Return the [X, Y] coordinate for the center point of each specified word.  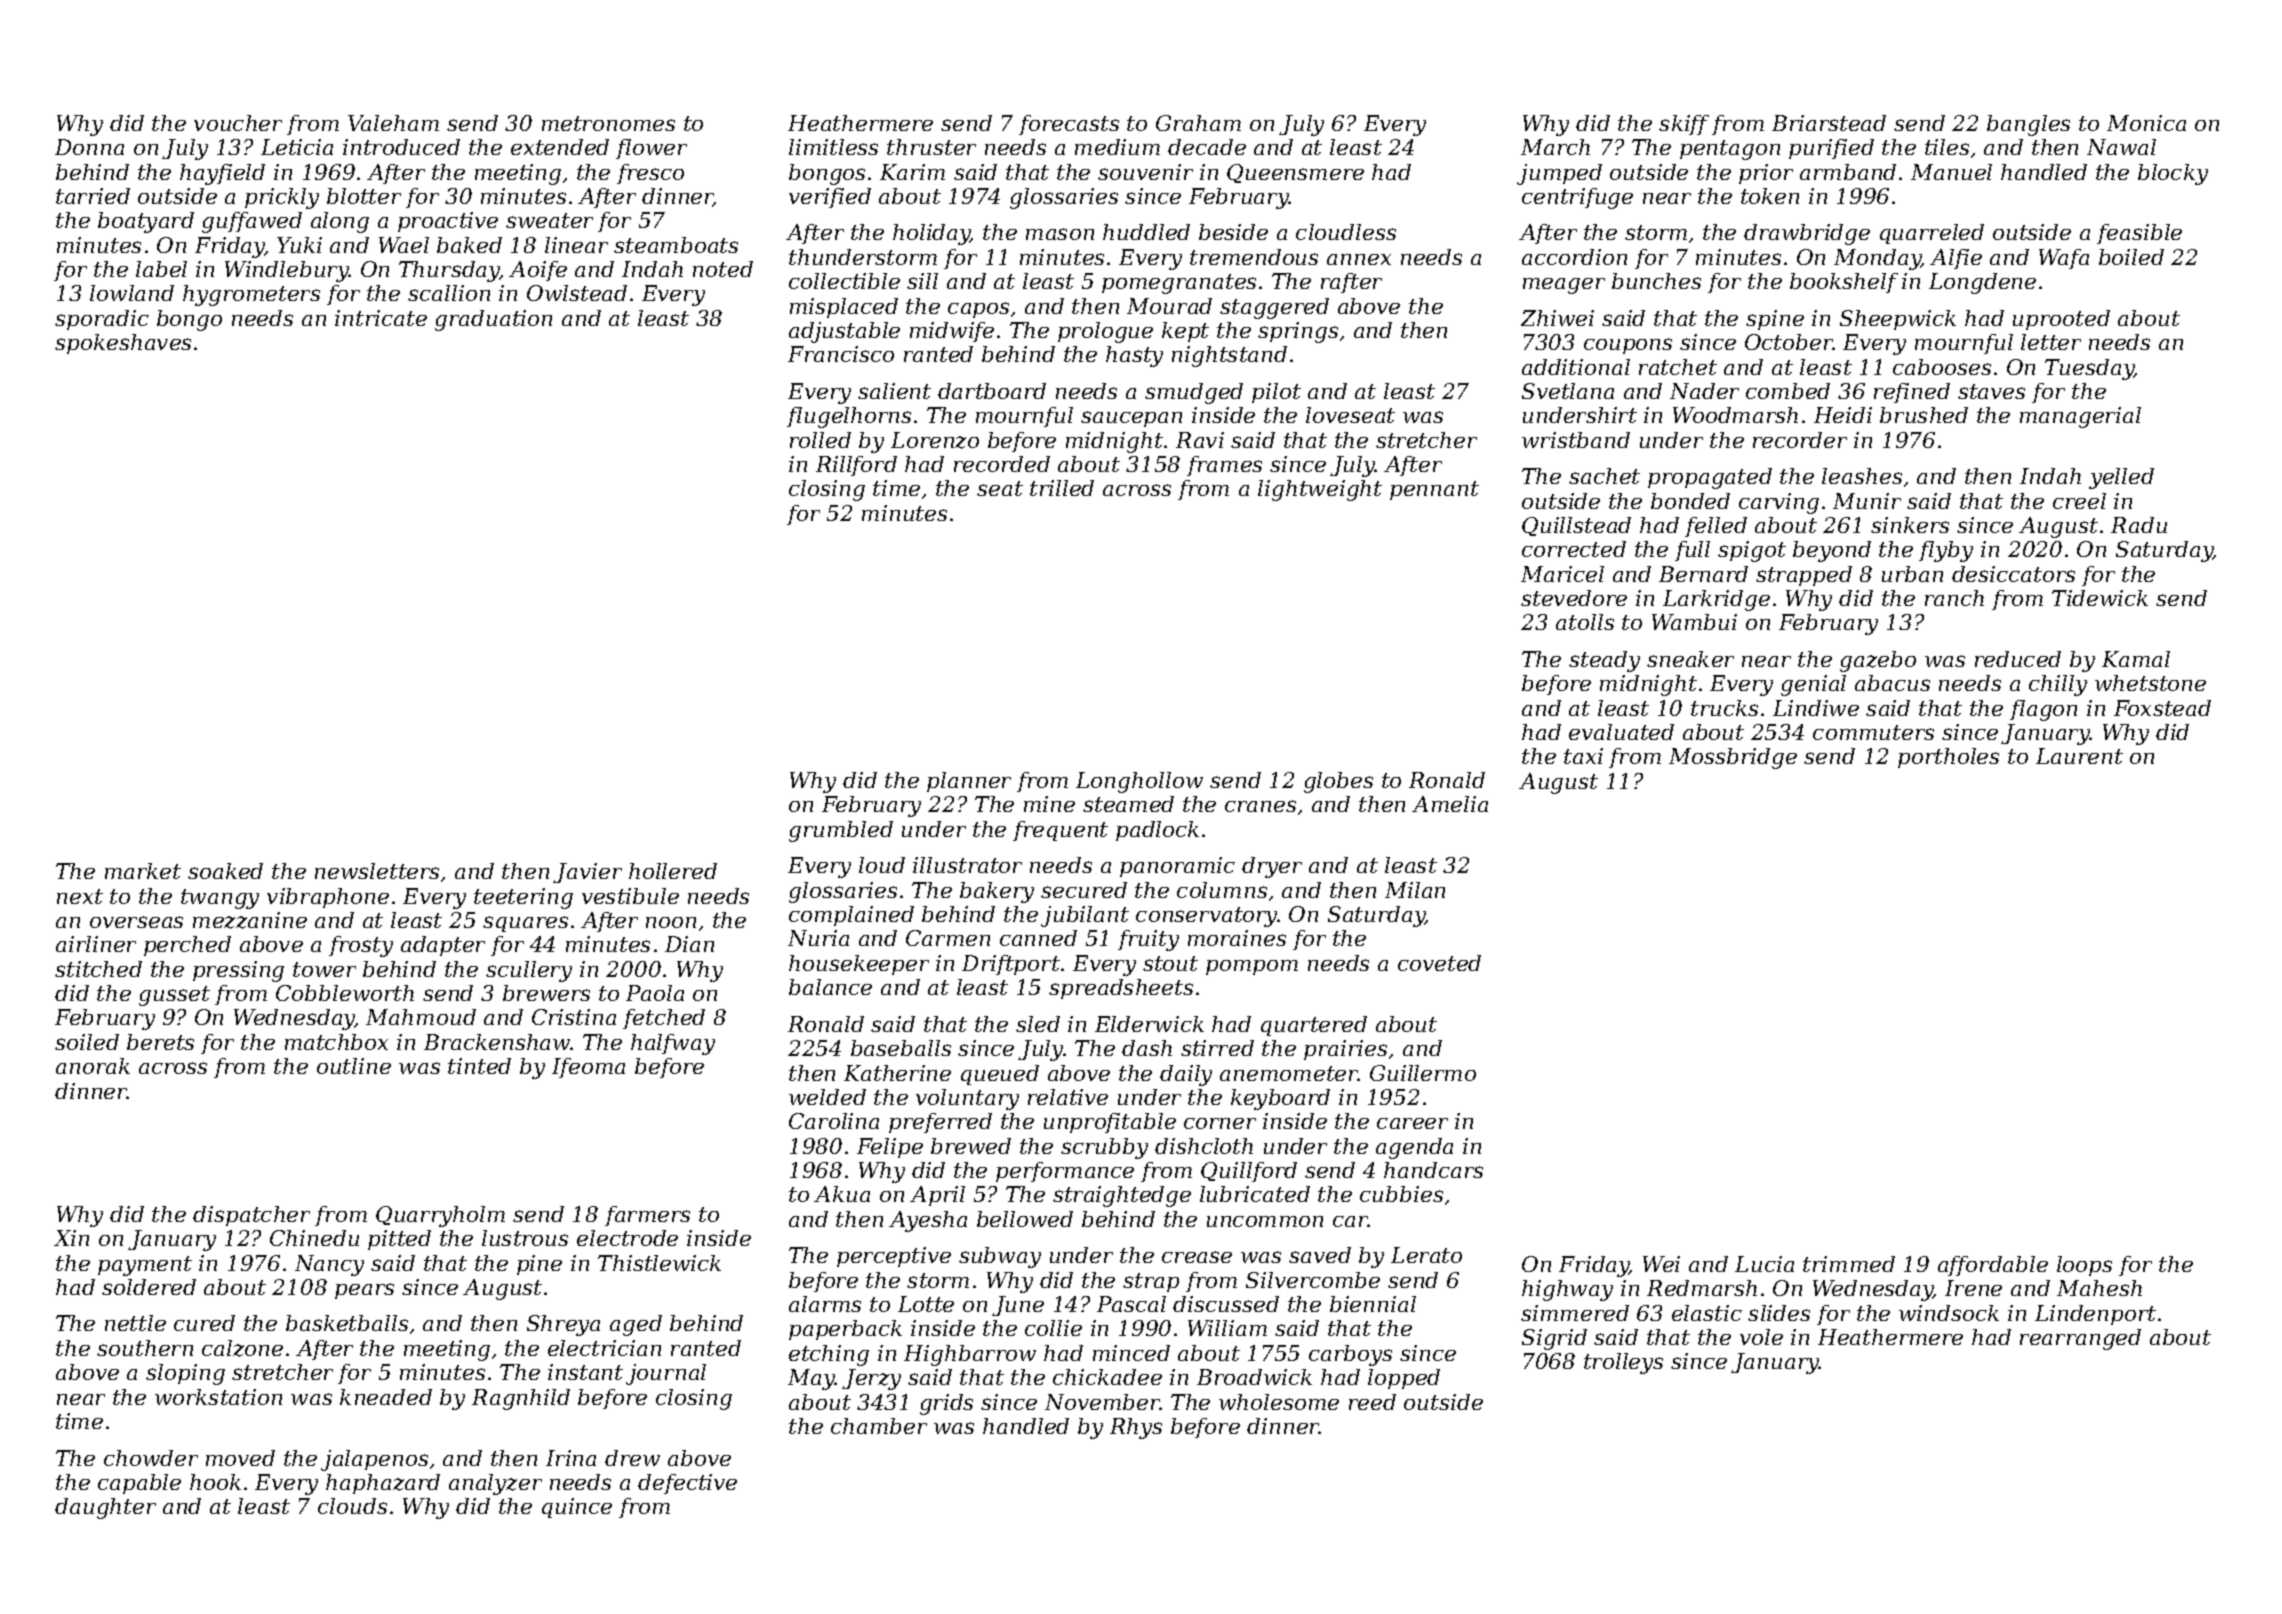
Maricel [1562, 574]
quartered [1314, 1026]
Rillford [856, 466]
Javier [587, 873]
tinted [479, 1066]
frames [1224, 466]
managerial [2080, 417]
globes [1338, 782]
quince [577, 1508]
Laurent [2079, 756]
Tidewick [2100, 598]
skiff [1684, 125]
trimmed [1849, 1264]
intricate [381, 318]
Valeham [393, 123]
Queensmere [1295, 173]
